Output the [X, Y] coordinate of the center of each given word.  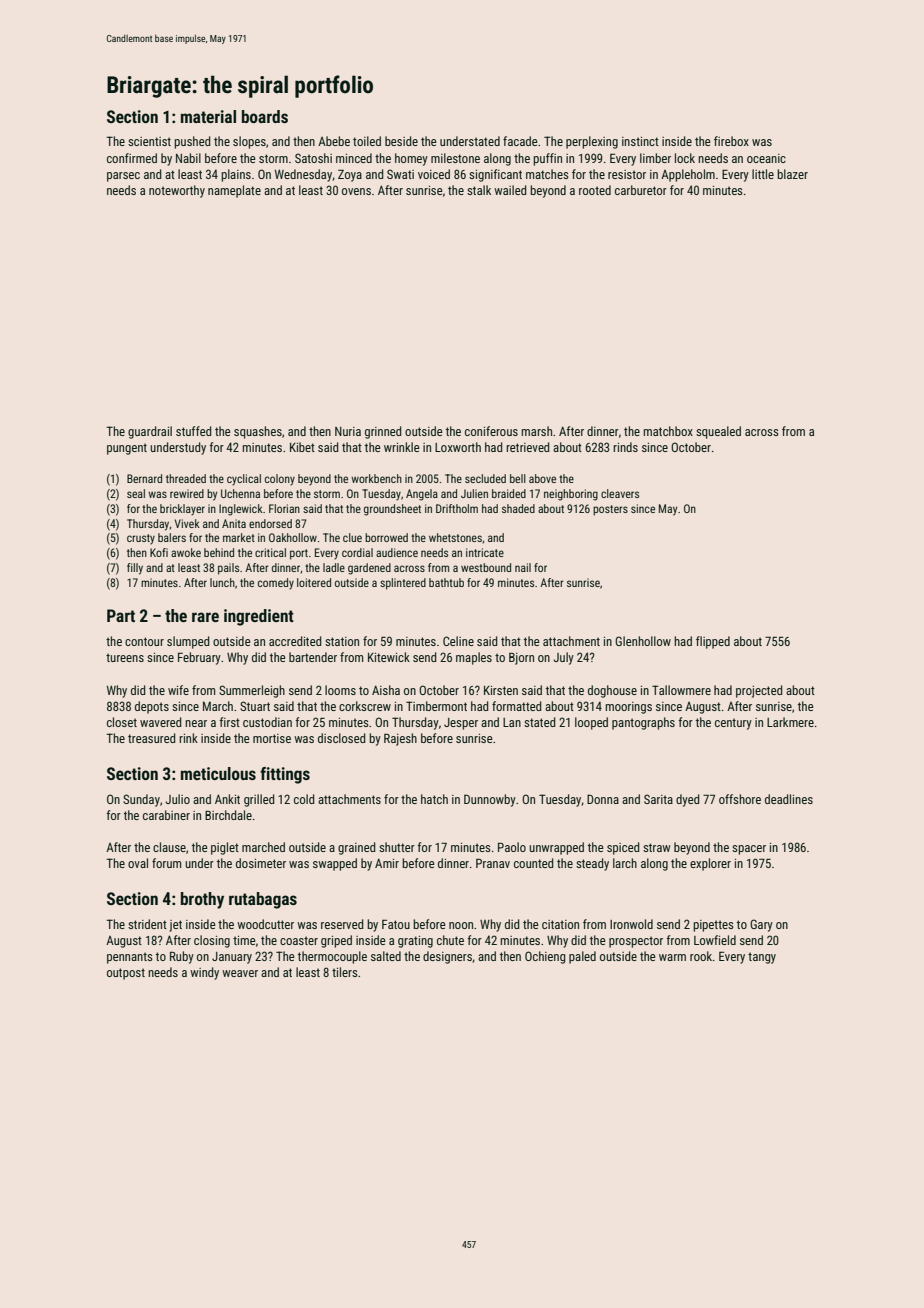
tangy [762, 958]
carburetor [641, 190]
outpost [126, 974]
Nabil [188, 158]
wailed [510, 190]
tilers [345, 972]
